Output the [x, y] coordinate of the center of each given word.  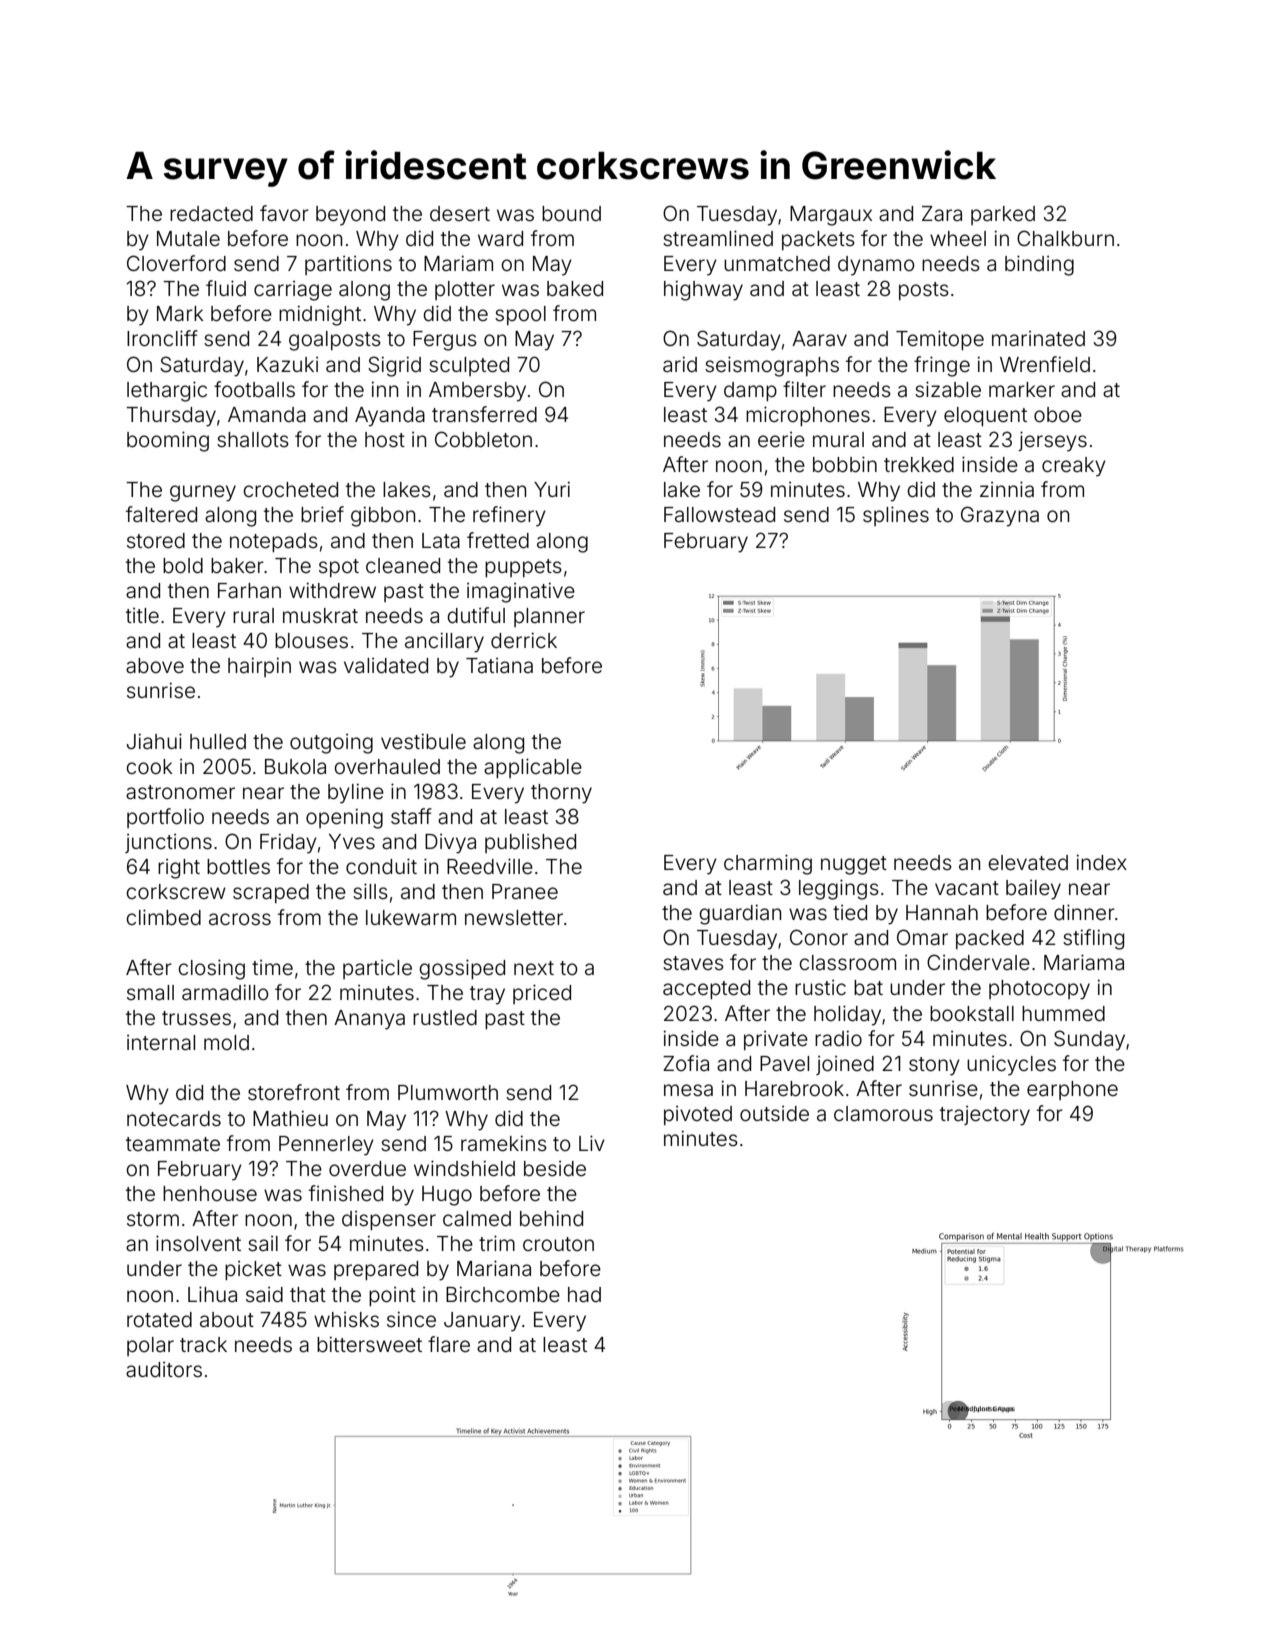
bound [571, 214]
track [203, 1344]
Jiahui [154, 741]
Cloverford [176, 263]
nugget [854, 865]
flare [449, 1344]
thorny [561, 794]
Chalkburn [1065, 238]
